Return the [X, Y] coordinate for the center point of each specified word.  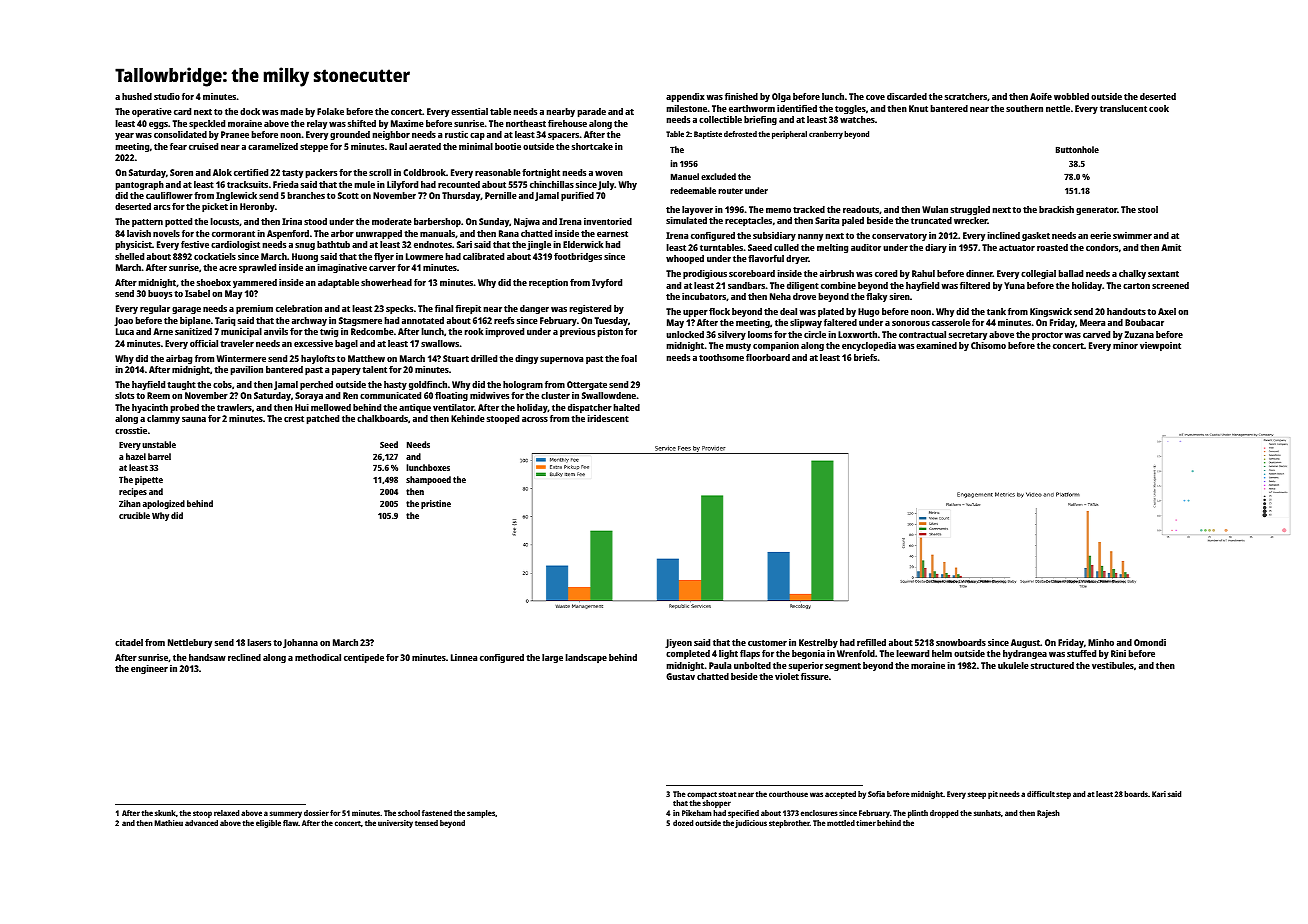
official [204, 343]
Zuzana [1139, 334]
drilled [484, 358]
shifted [362, 123]
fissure [815, 676]
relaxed [226, 813]
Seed [389, 444]
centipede [364, 658]
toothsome [721, 357]
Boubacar [1144, 322]
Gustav [680, 676]
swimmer [1132, 235]
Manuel [685, 176]
